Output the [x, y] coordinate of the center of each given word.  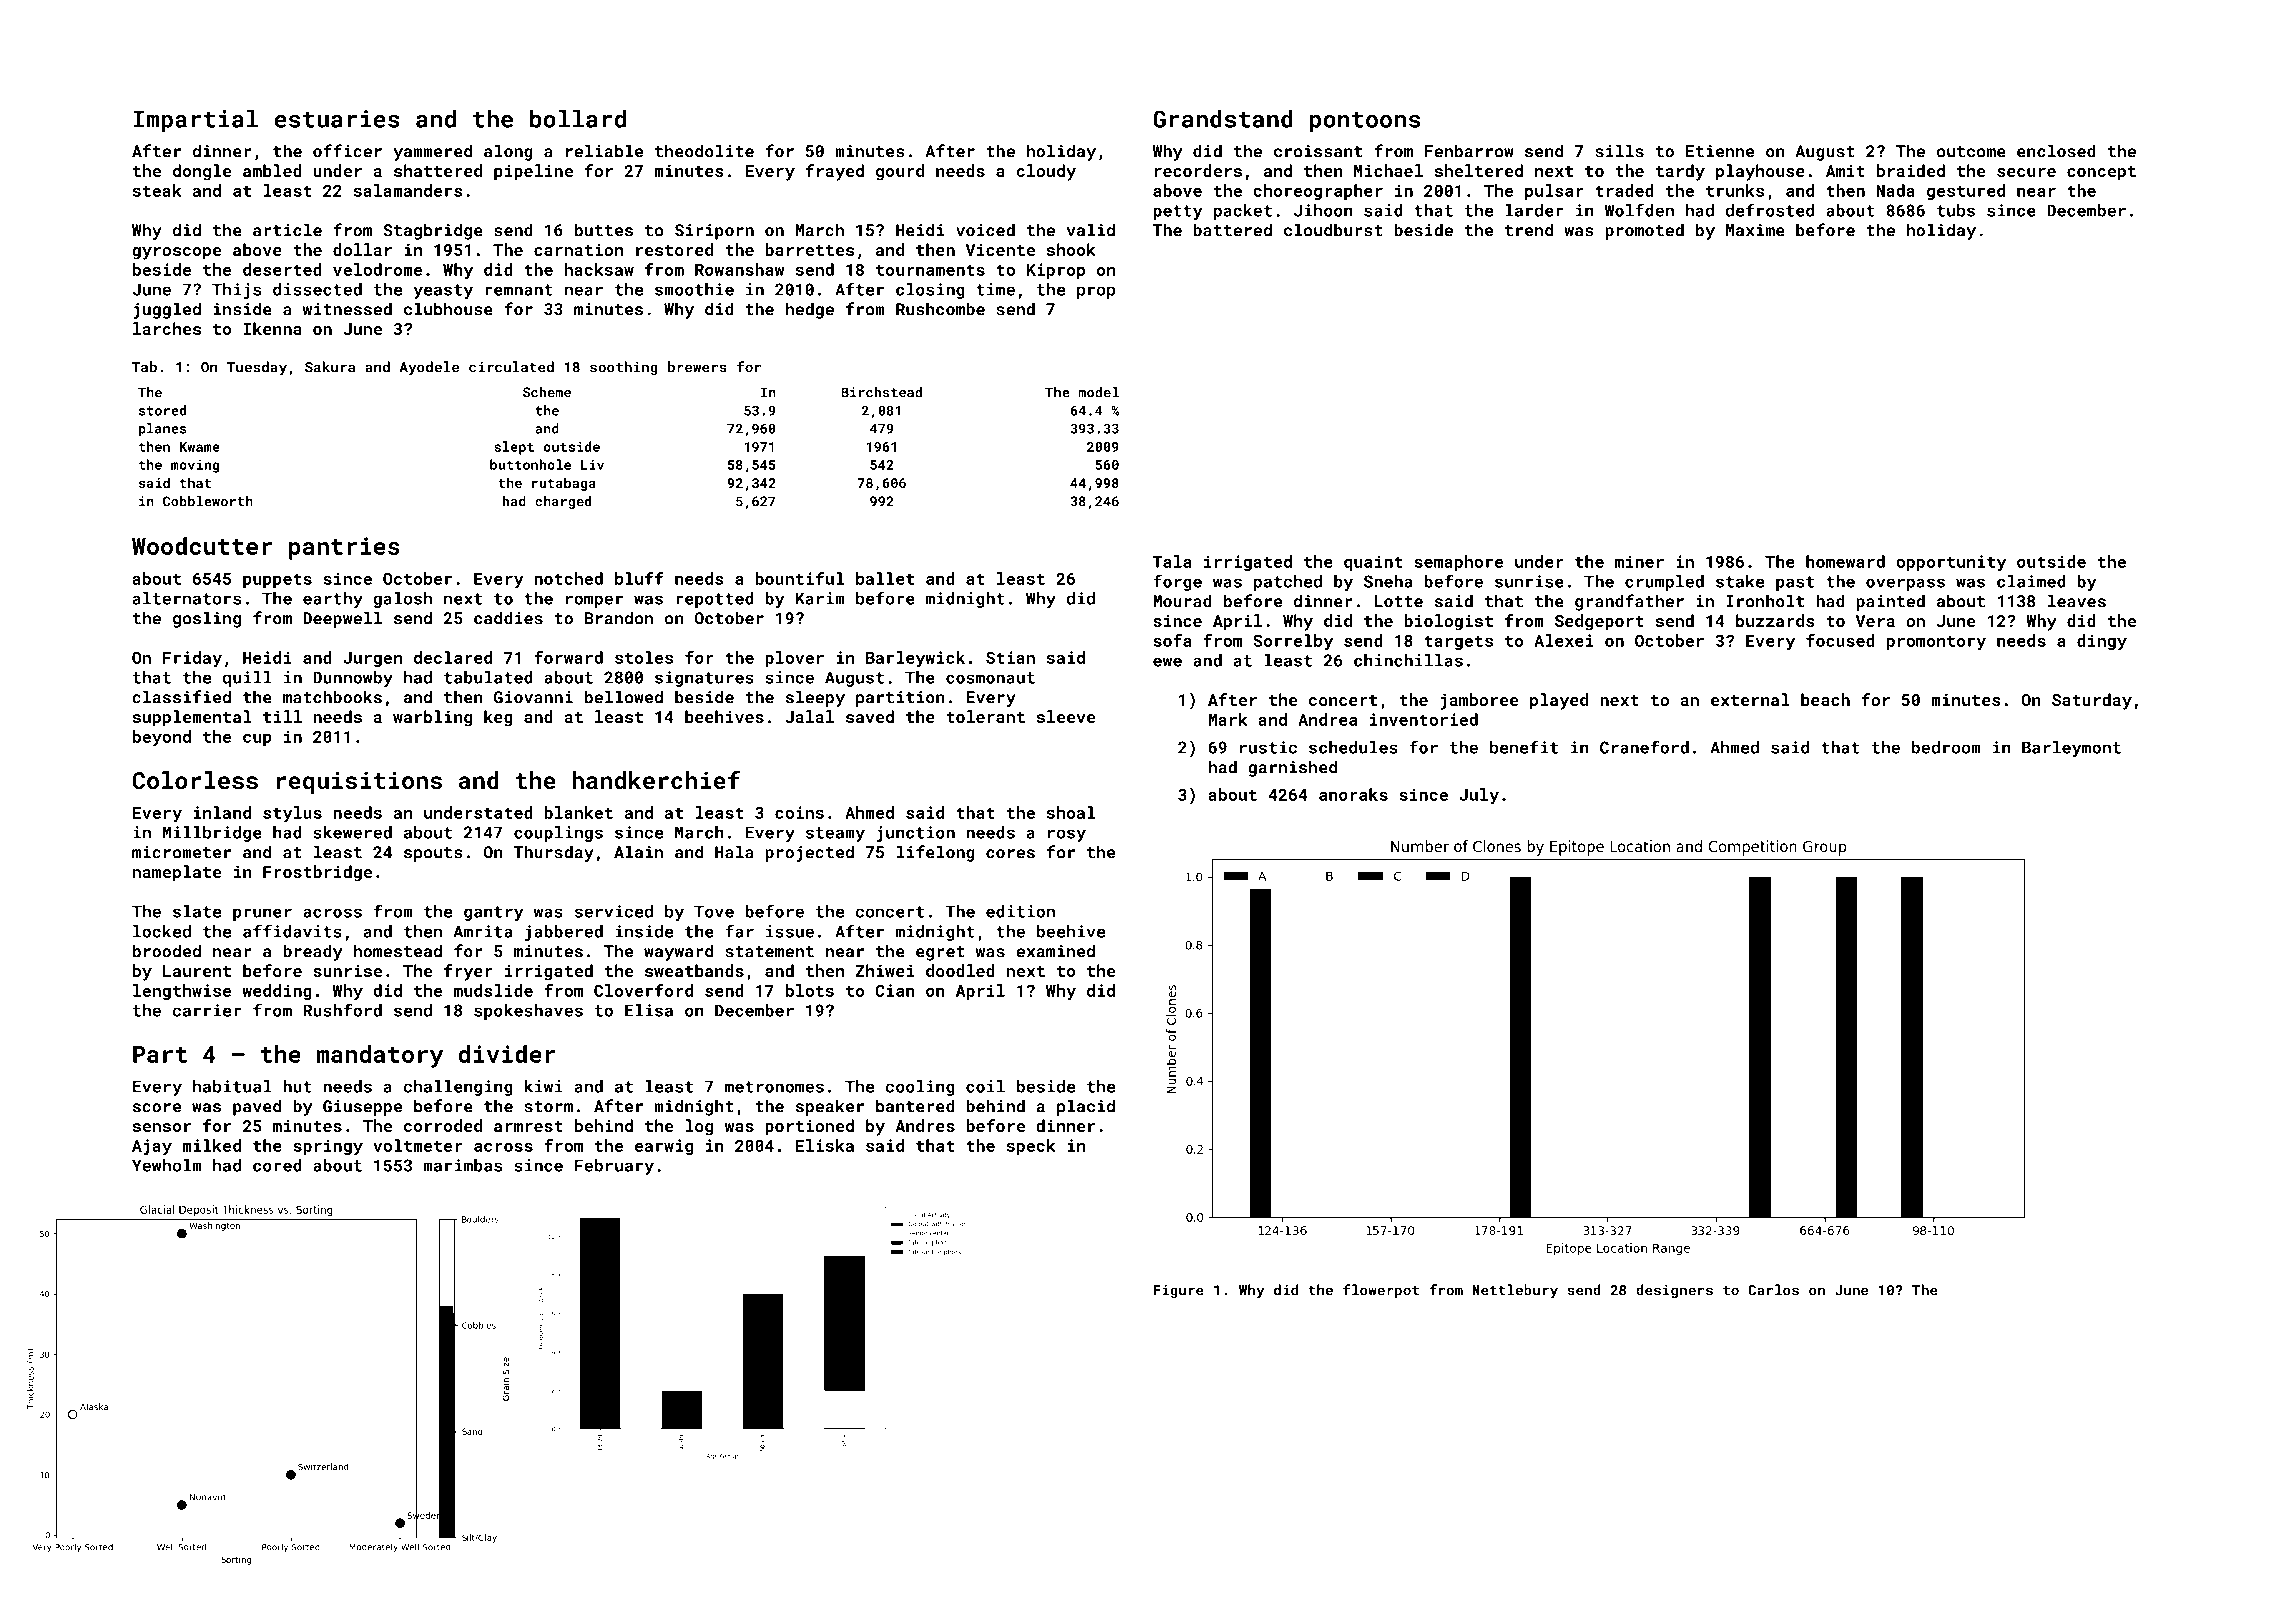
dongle [202, 172]
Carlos [1773, 1290]
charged [563, 502]
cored [277, 1165]
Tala [1172, 561]
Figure [1178, 1291]
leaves [2077, 601]
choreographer [1318, 192]
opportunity [1951, 563]
